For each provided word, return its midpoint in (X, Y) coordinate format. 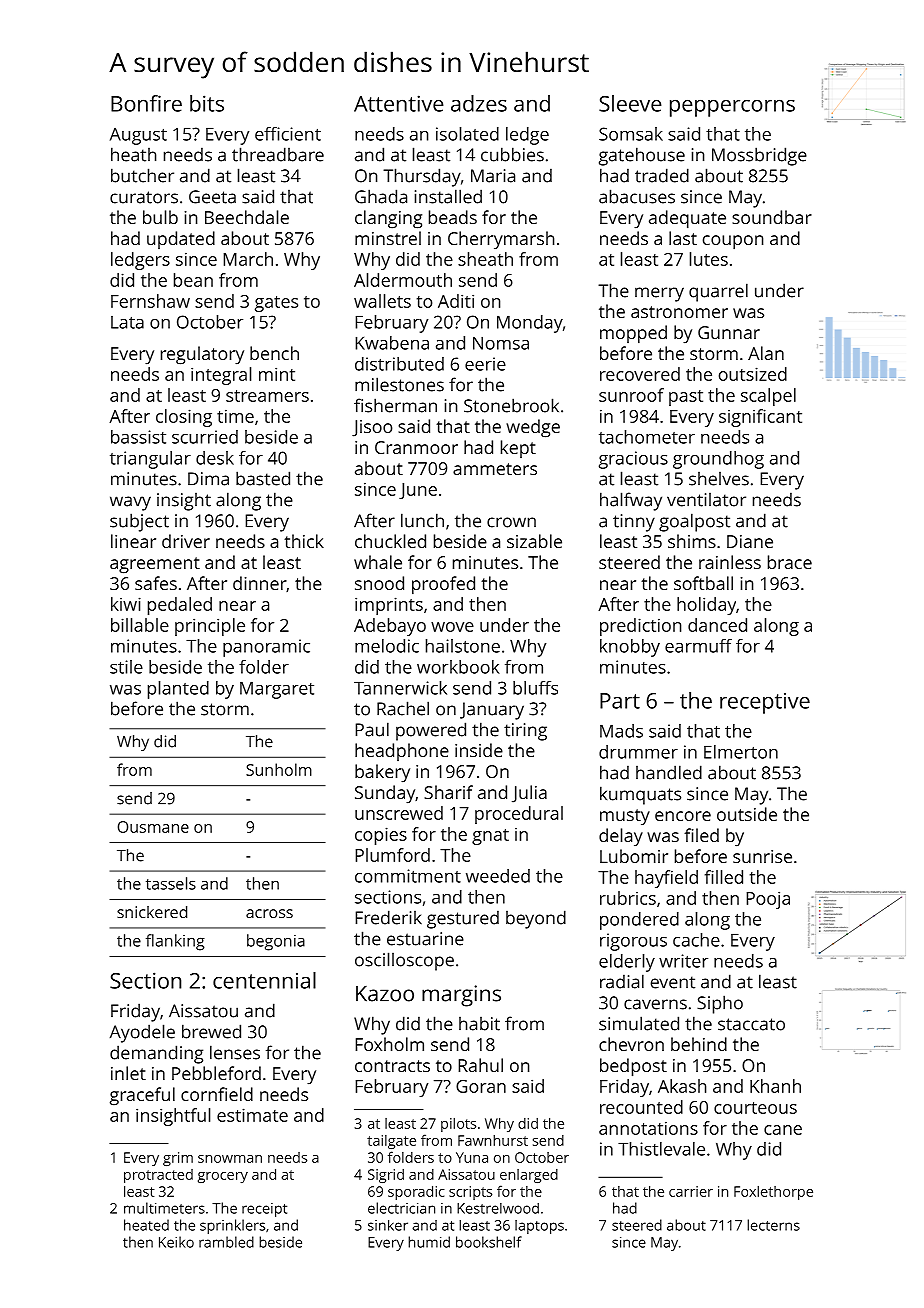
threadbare (278, 154)
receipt (264, 1210)
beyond (536, 919)
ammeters (495, 469)
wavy (130, 503)
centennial (264, 980)
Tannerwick (400, 688)
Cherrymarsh (501, 240)
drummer (638, 752)
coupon (733, 242)
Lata (127, 322)
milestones (399, 384)
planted (178, 690)
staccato (751, 1024)
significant (760, 418)
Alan (766, 353)
